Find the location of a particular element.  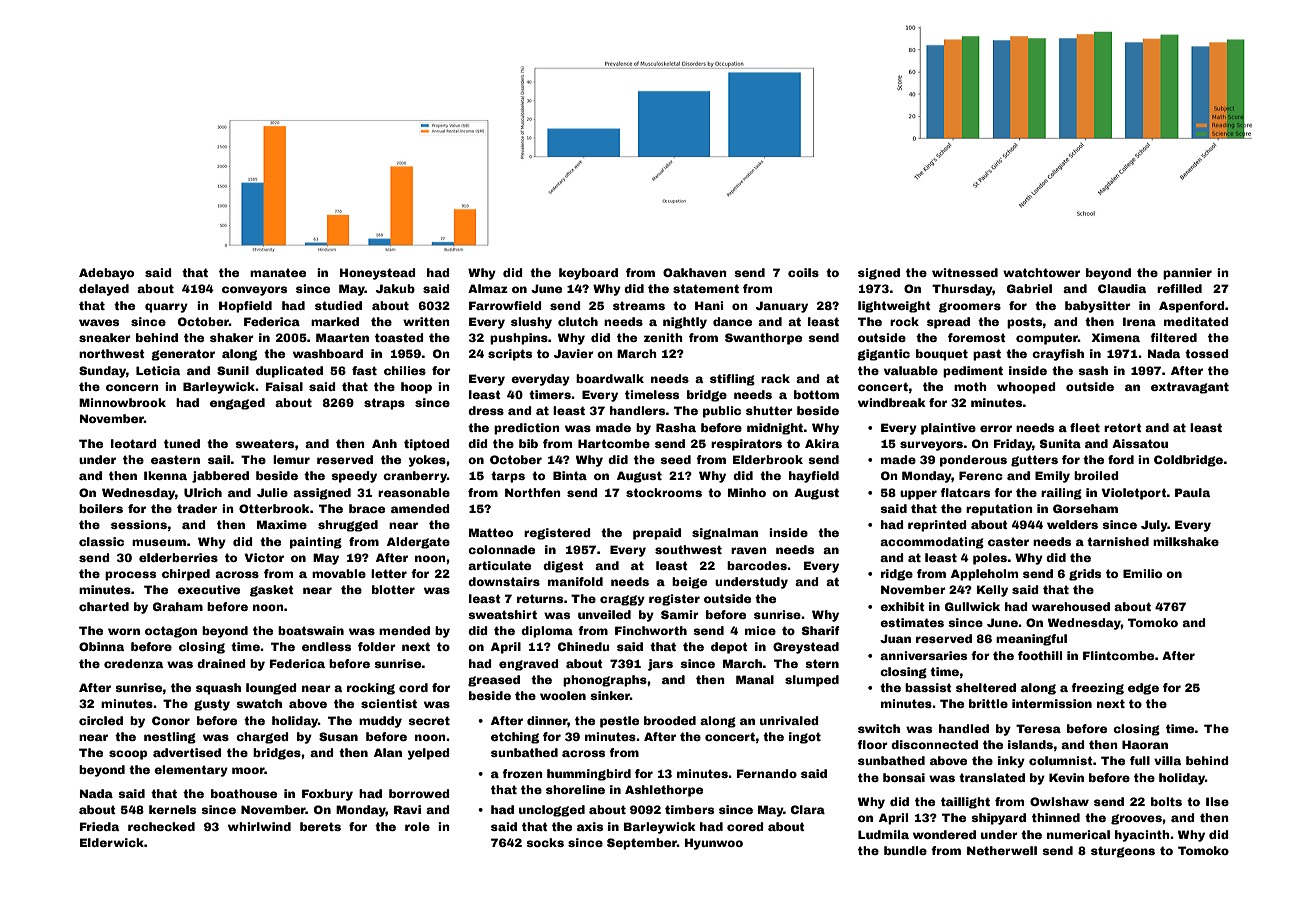

pannier is located at coordinates (1187, 274).
